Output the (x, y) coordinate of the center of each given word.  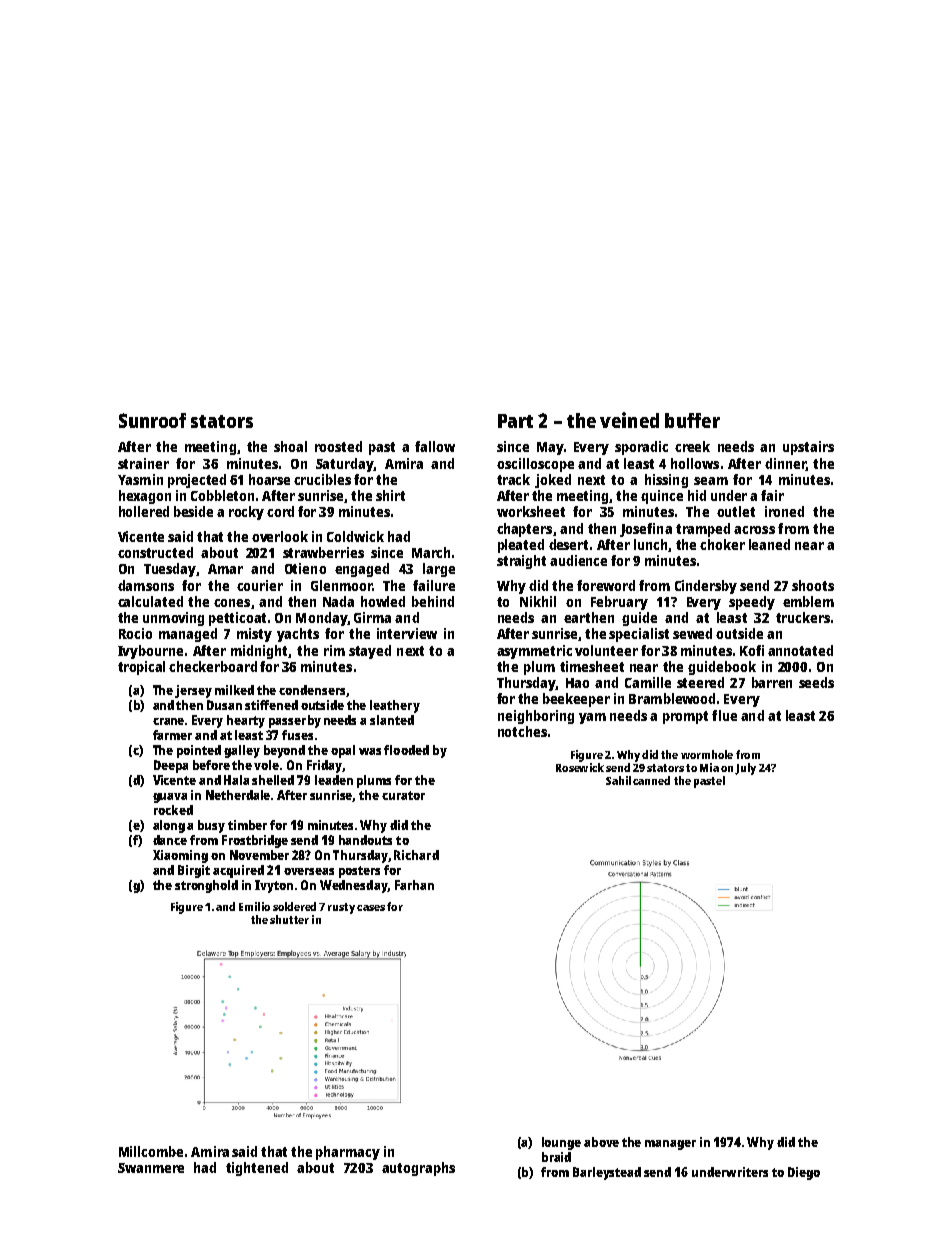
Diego (804, 1173)
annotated (800, 650)
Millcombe (151, 1151)
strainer (143, 463)
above (601, 1142)
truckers (803, 617)
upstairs (808, 448)
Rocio (135, 633)
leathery (395, 706)
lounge (561, 1143)
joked (553, 481)
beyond (284, 751)
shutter (289, 919)
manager (670, 1145)
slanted (392, 720)
